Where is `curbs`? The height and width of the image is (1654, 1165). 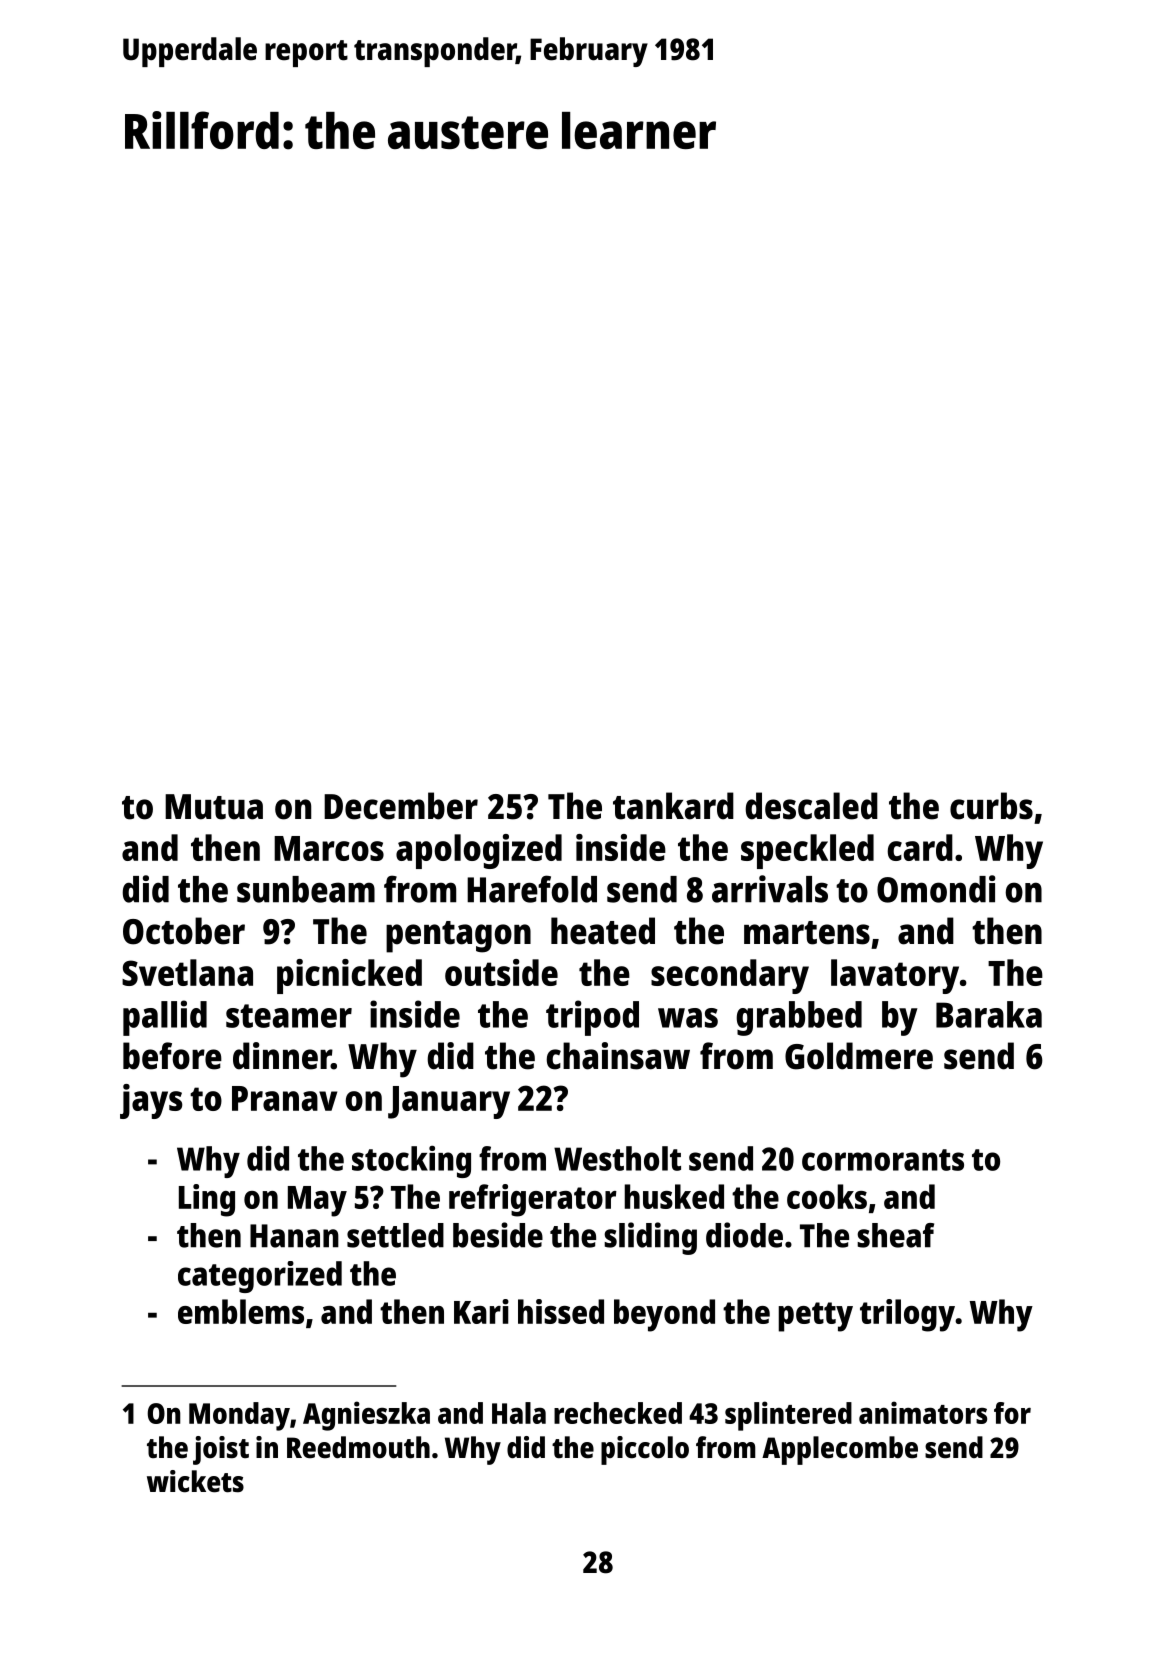
curbs is located at coordinates (991, 806).
